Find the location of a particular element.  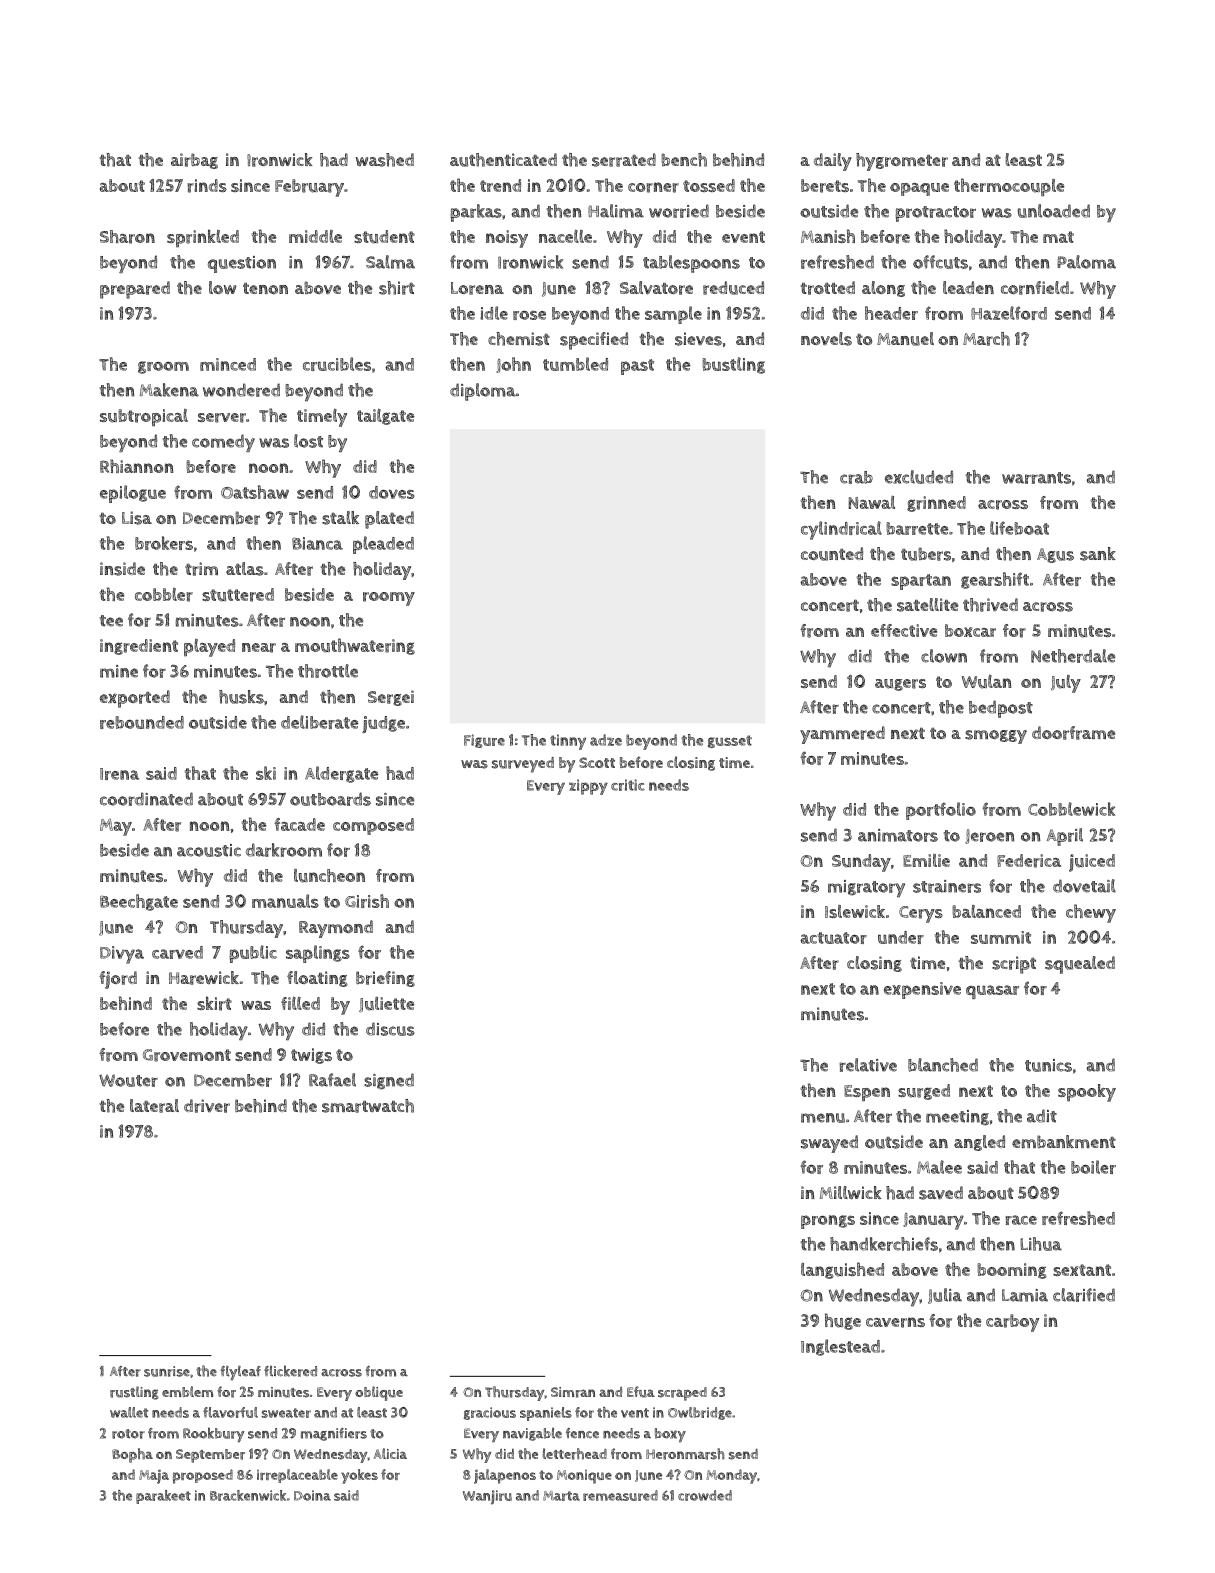

booming is located at coordinates (1012, 1271).
